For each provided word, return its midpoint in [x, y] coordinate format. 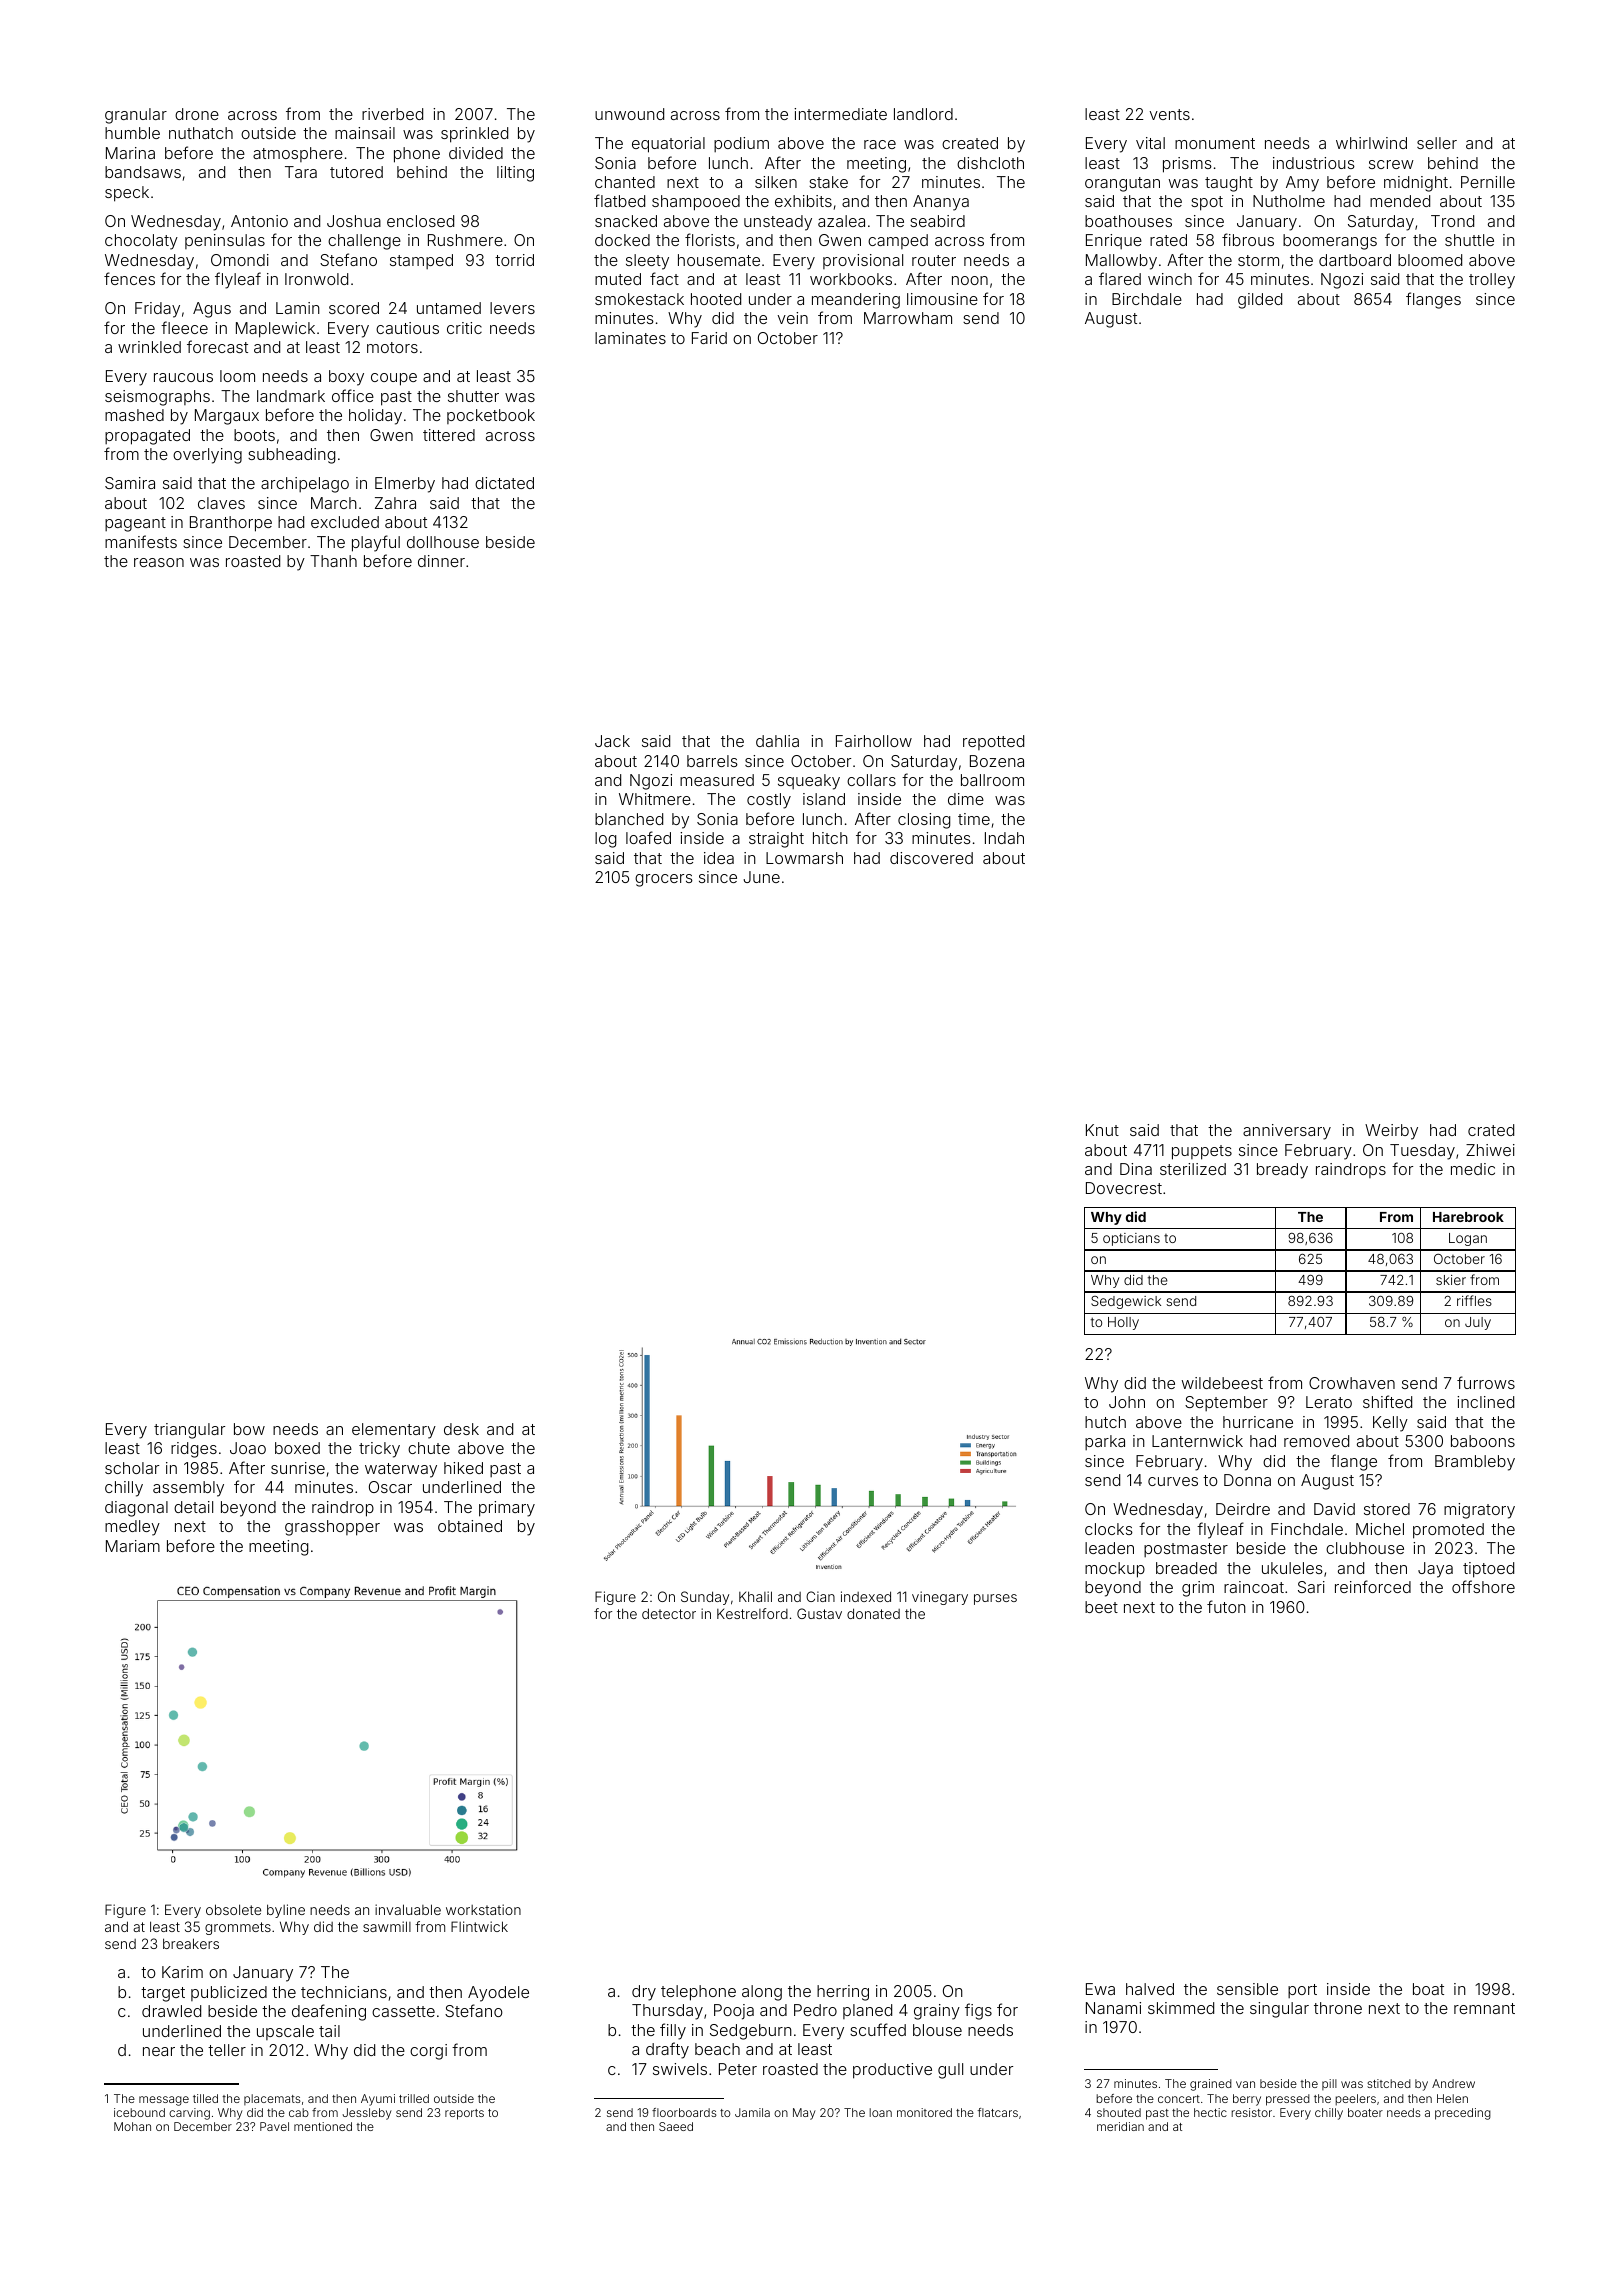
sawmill [387, 1926]
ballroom [992, 780]
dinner [441, 561]
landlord [923, 114]
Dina [1136, 1169]
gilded [1260, 301]
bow [249, 1429]
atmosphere [298, 154]
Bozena [997, 761]
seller [1437, 143]
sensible [1247, 1989]
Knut [1102, 1130]
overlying [207, 456]
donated [873, 1613]
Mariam [133, 1546]
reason [159, 562]
